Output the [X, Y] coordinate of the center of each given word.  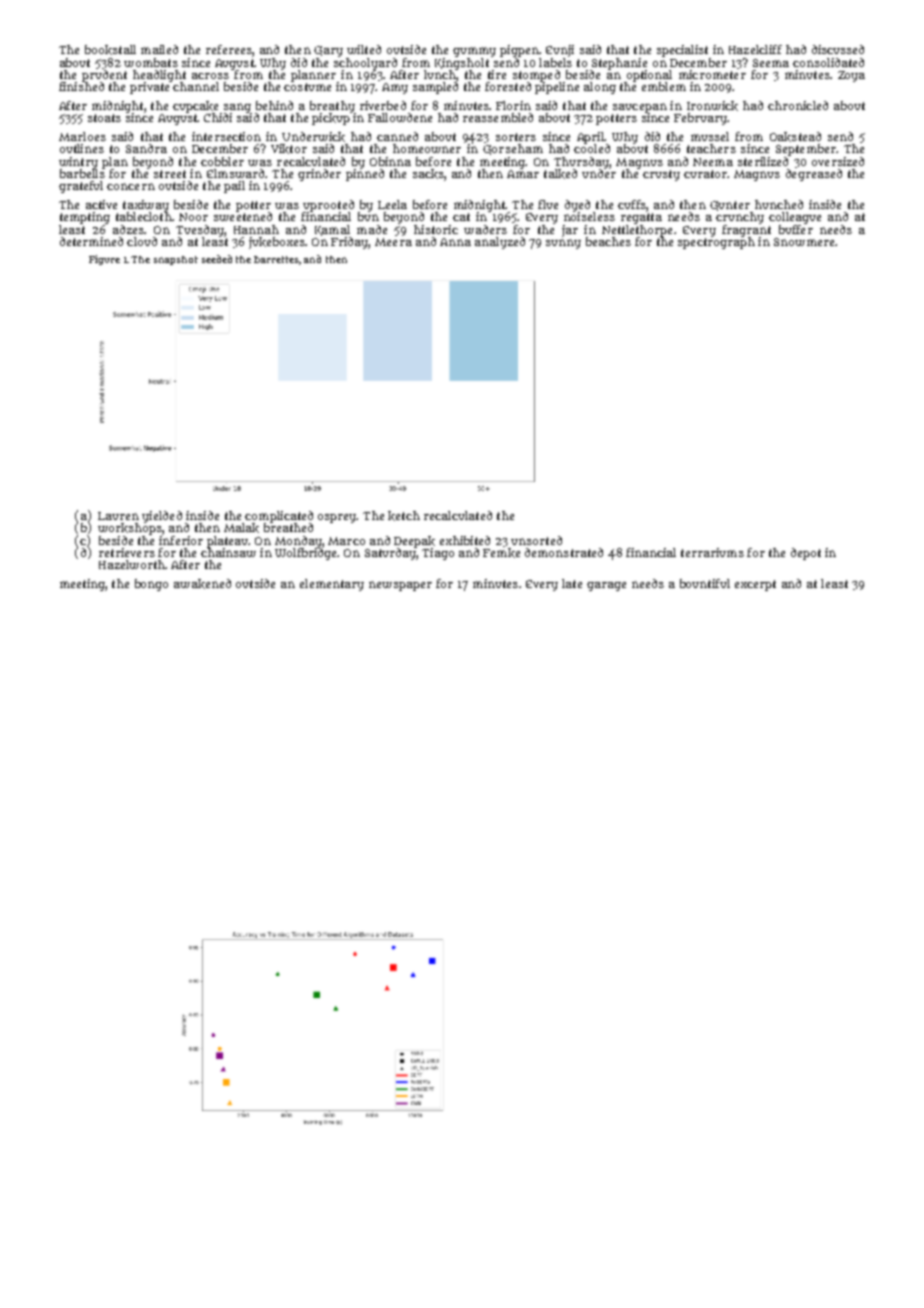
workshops [130, 529]
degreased [814, 175]
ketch [404, 516]
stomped [536, 76]
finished [81, 86]
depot [806, 554]
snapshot [176, 260]
